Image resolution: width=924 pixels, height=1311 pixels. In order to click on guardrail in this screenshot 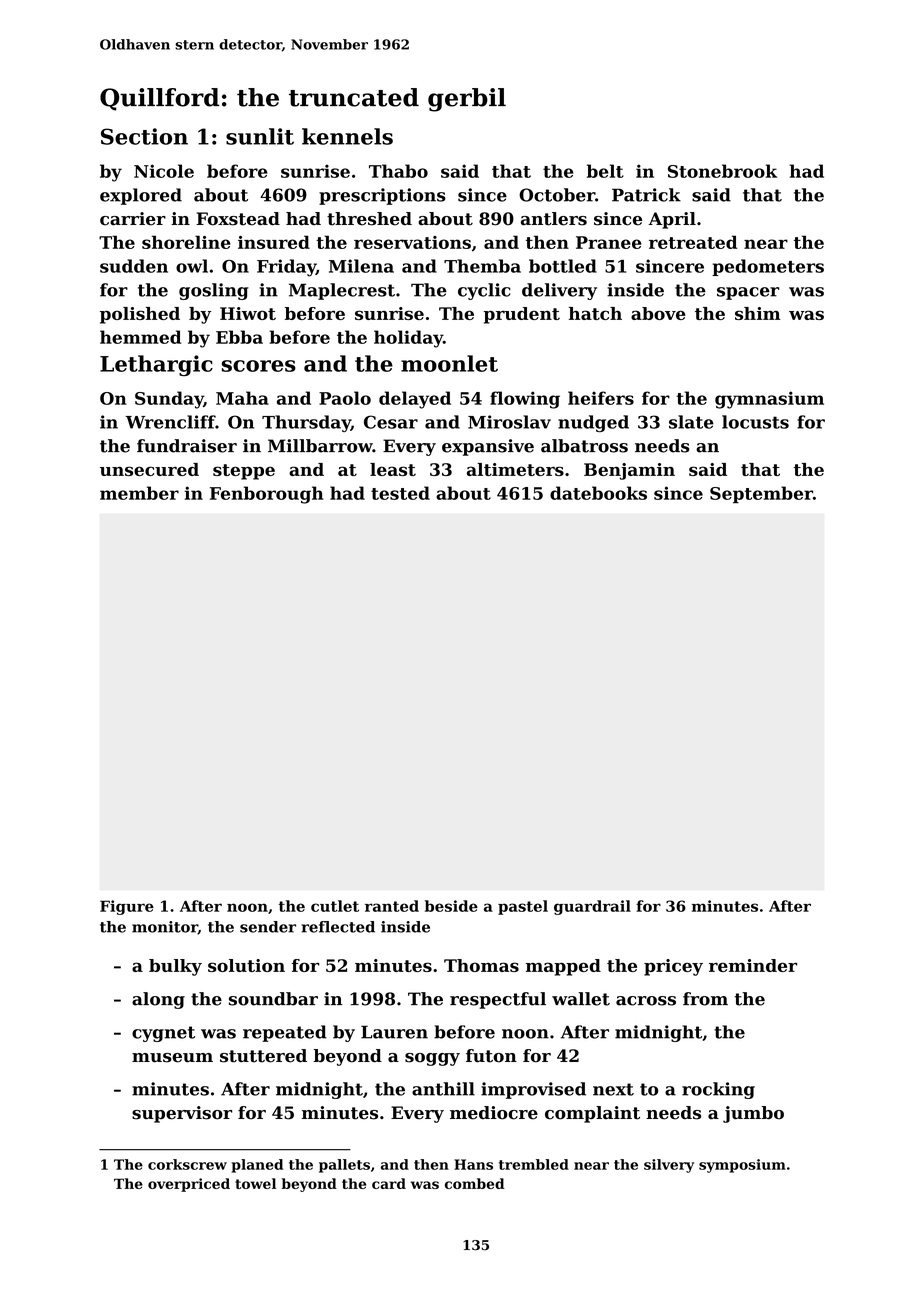, I will do `click(592, 907)`.
